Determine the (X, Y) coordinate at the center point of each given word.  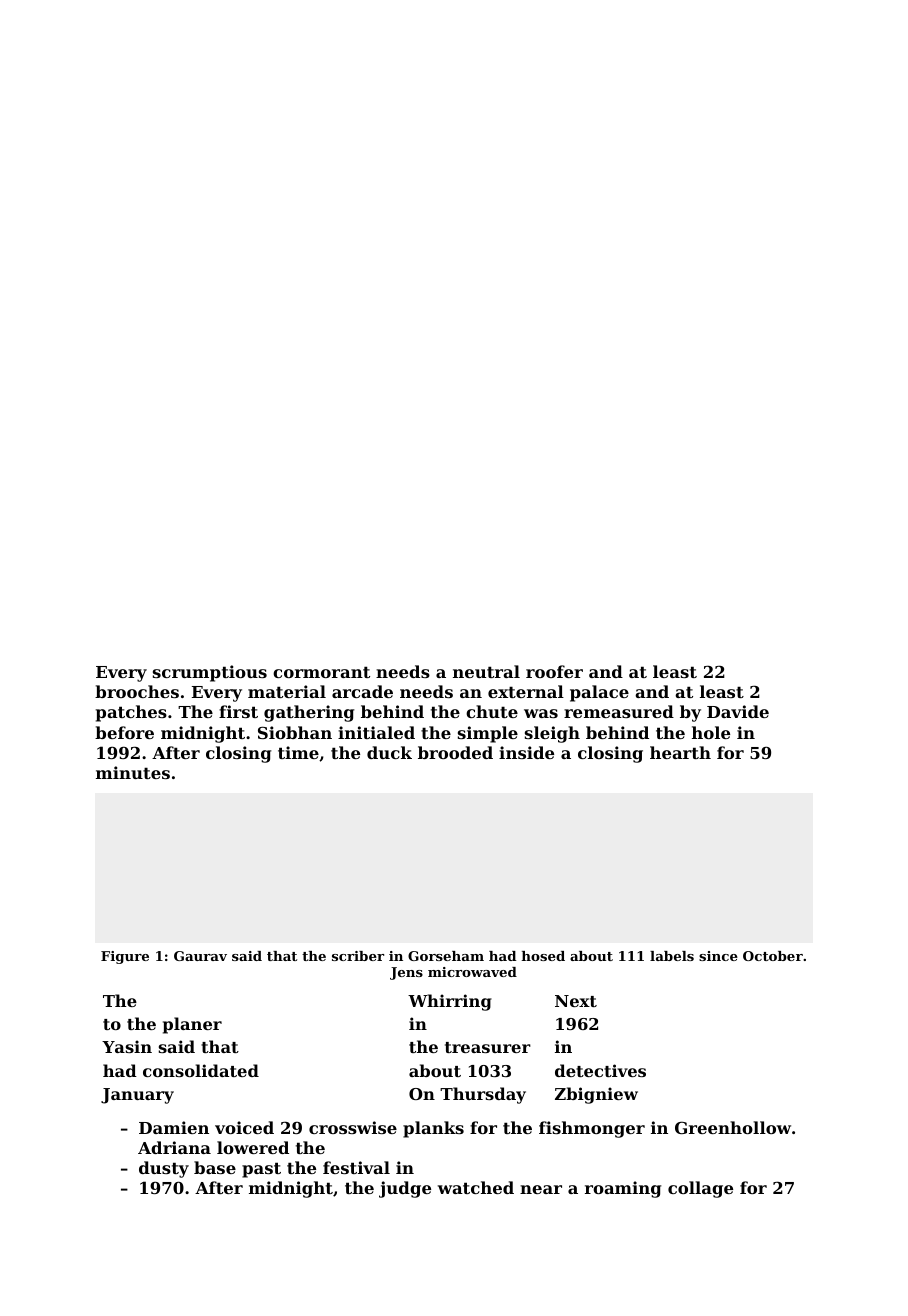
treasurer (488, 1047)
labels (672, 956)
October (773, 956)
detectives (600, 1070)
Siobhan (295, 732)
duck (389, 752)
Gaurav (200, 956)
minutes (133, 772)
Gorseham (446, 956)
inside (526, 752)
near (541, 1189)
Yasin (127, 1046)
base (215, 1167)
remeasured (619, 711)
